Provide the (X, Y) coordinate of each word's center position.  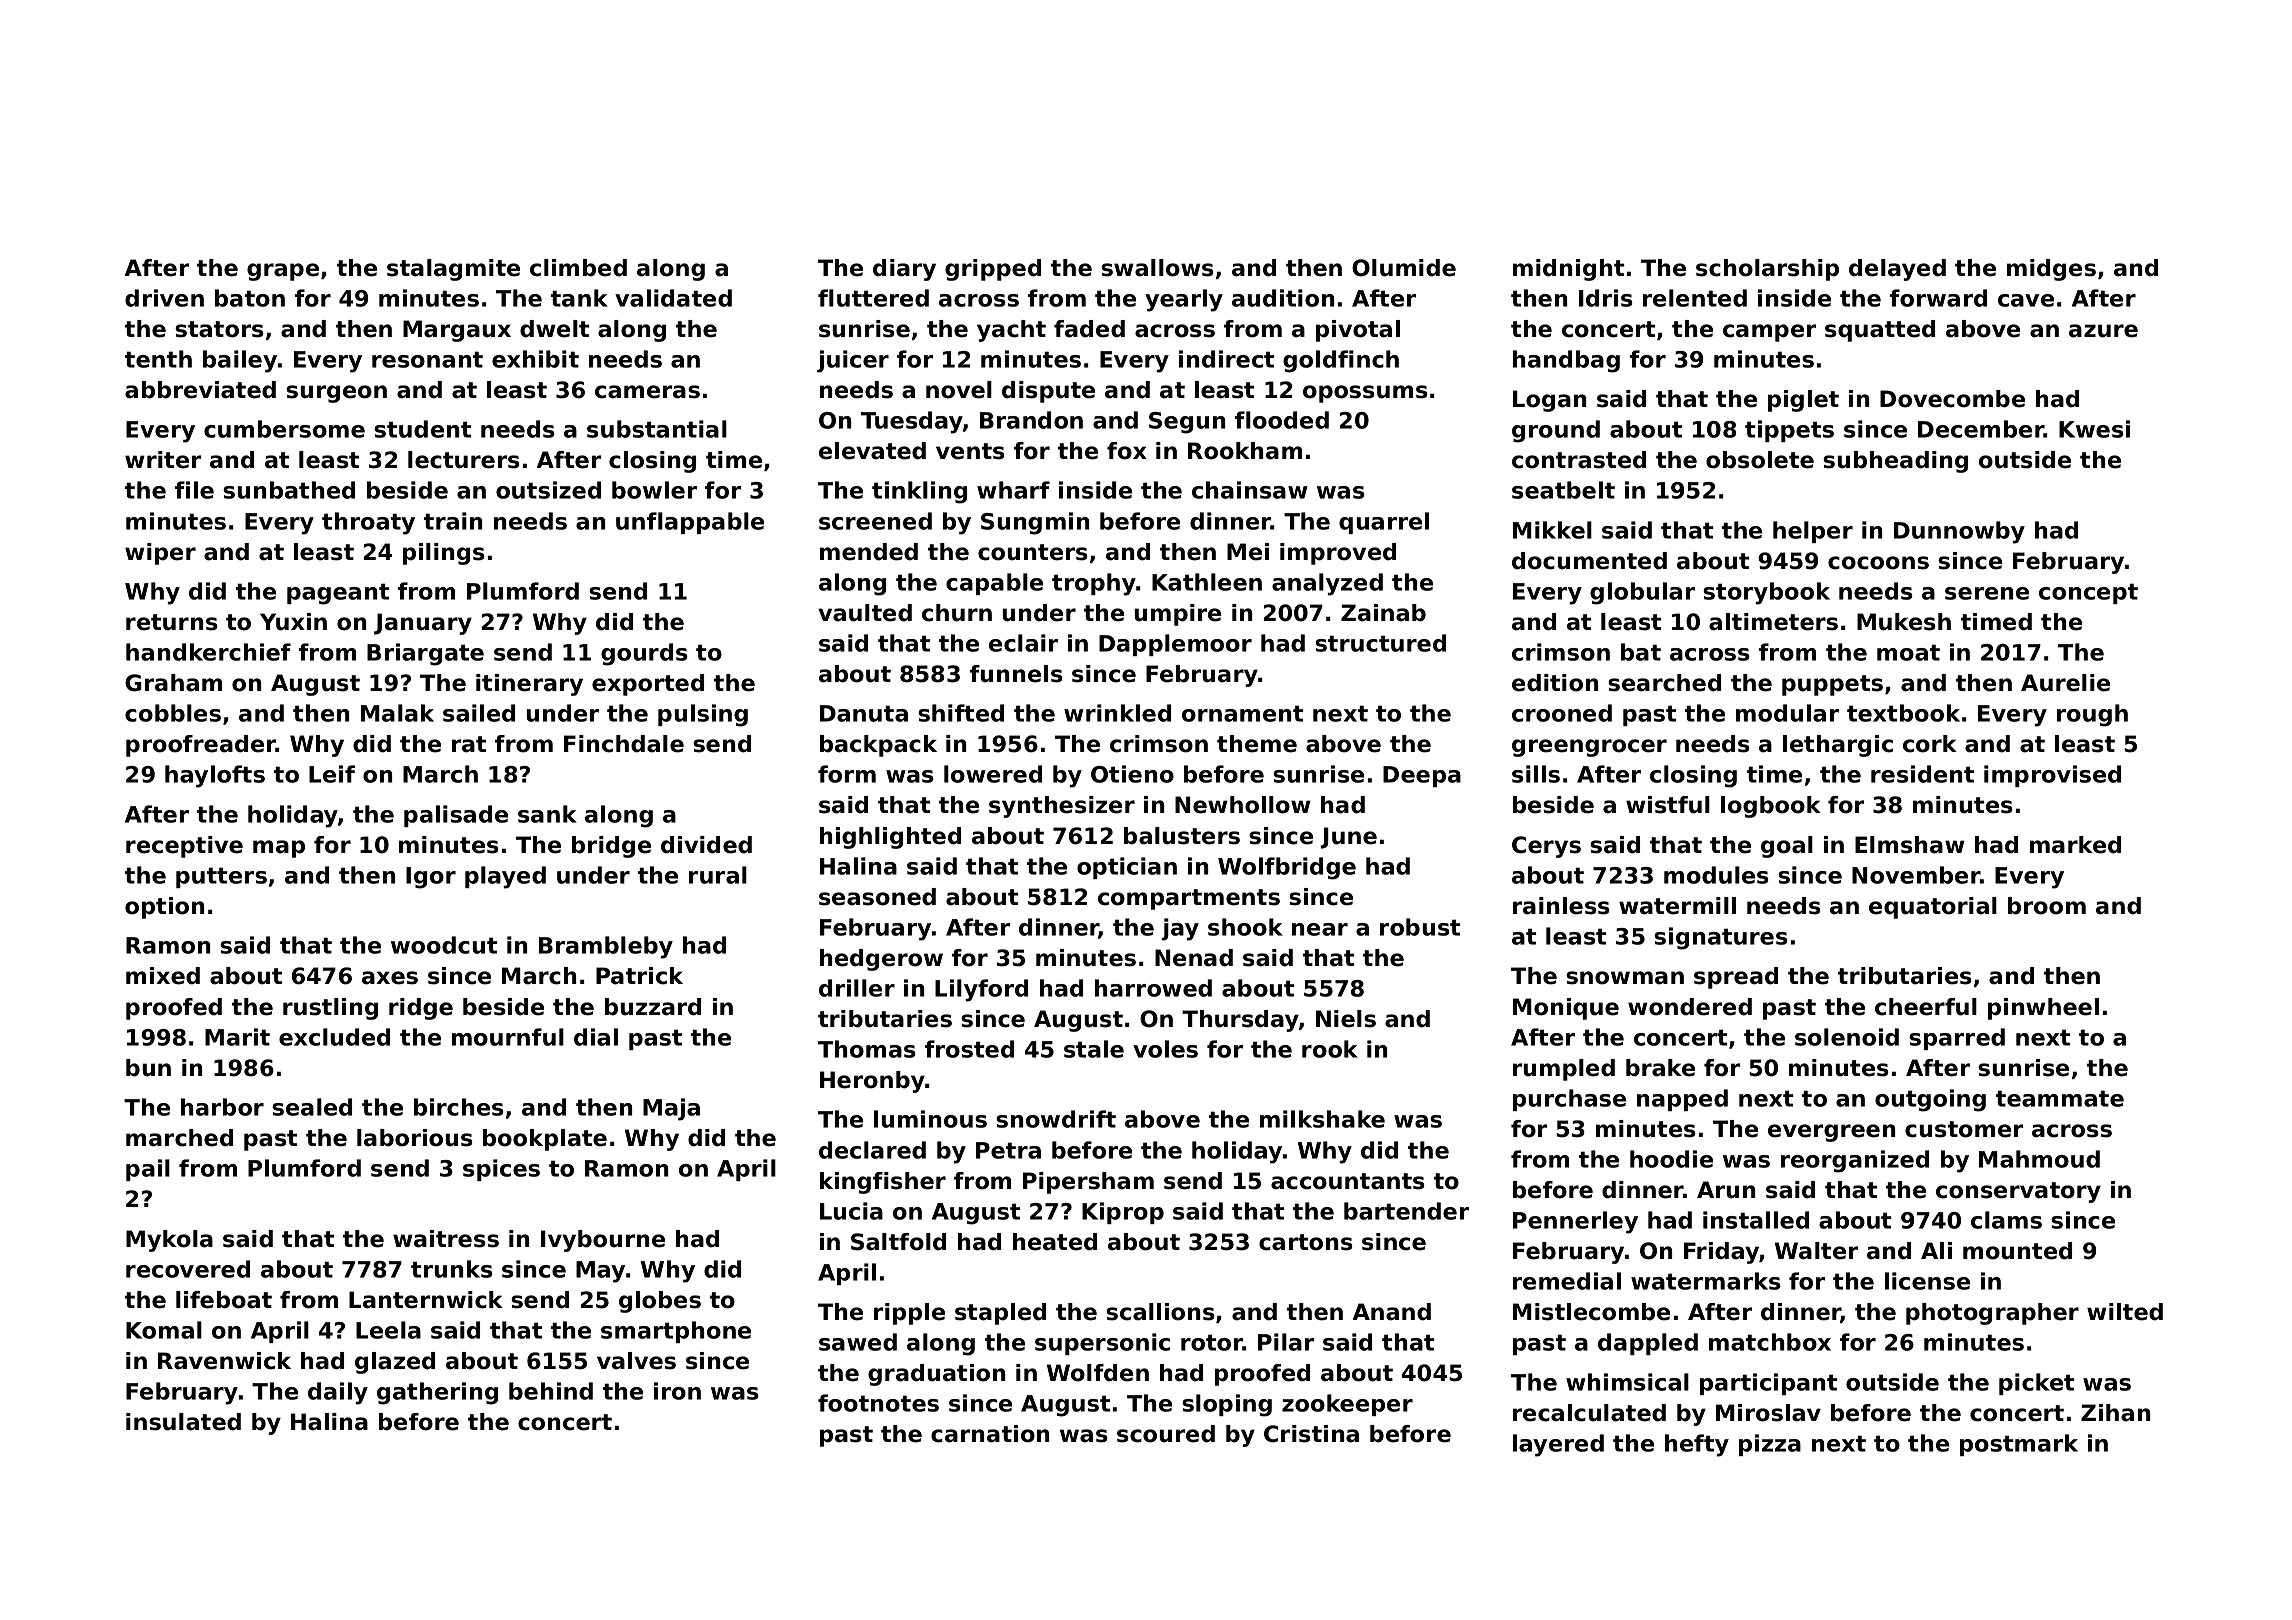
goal (1787, 847)
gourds (644, 654)
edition (1555, 683)
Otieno (1132, 774)
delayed (1897, 270)
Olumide (1404, 268)
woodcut (444, 945)
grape (283, 272)
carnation (990, 1434)
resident (1922, 774)
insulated (183, 1422)
